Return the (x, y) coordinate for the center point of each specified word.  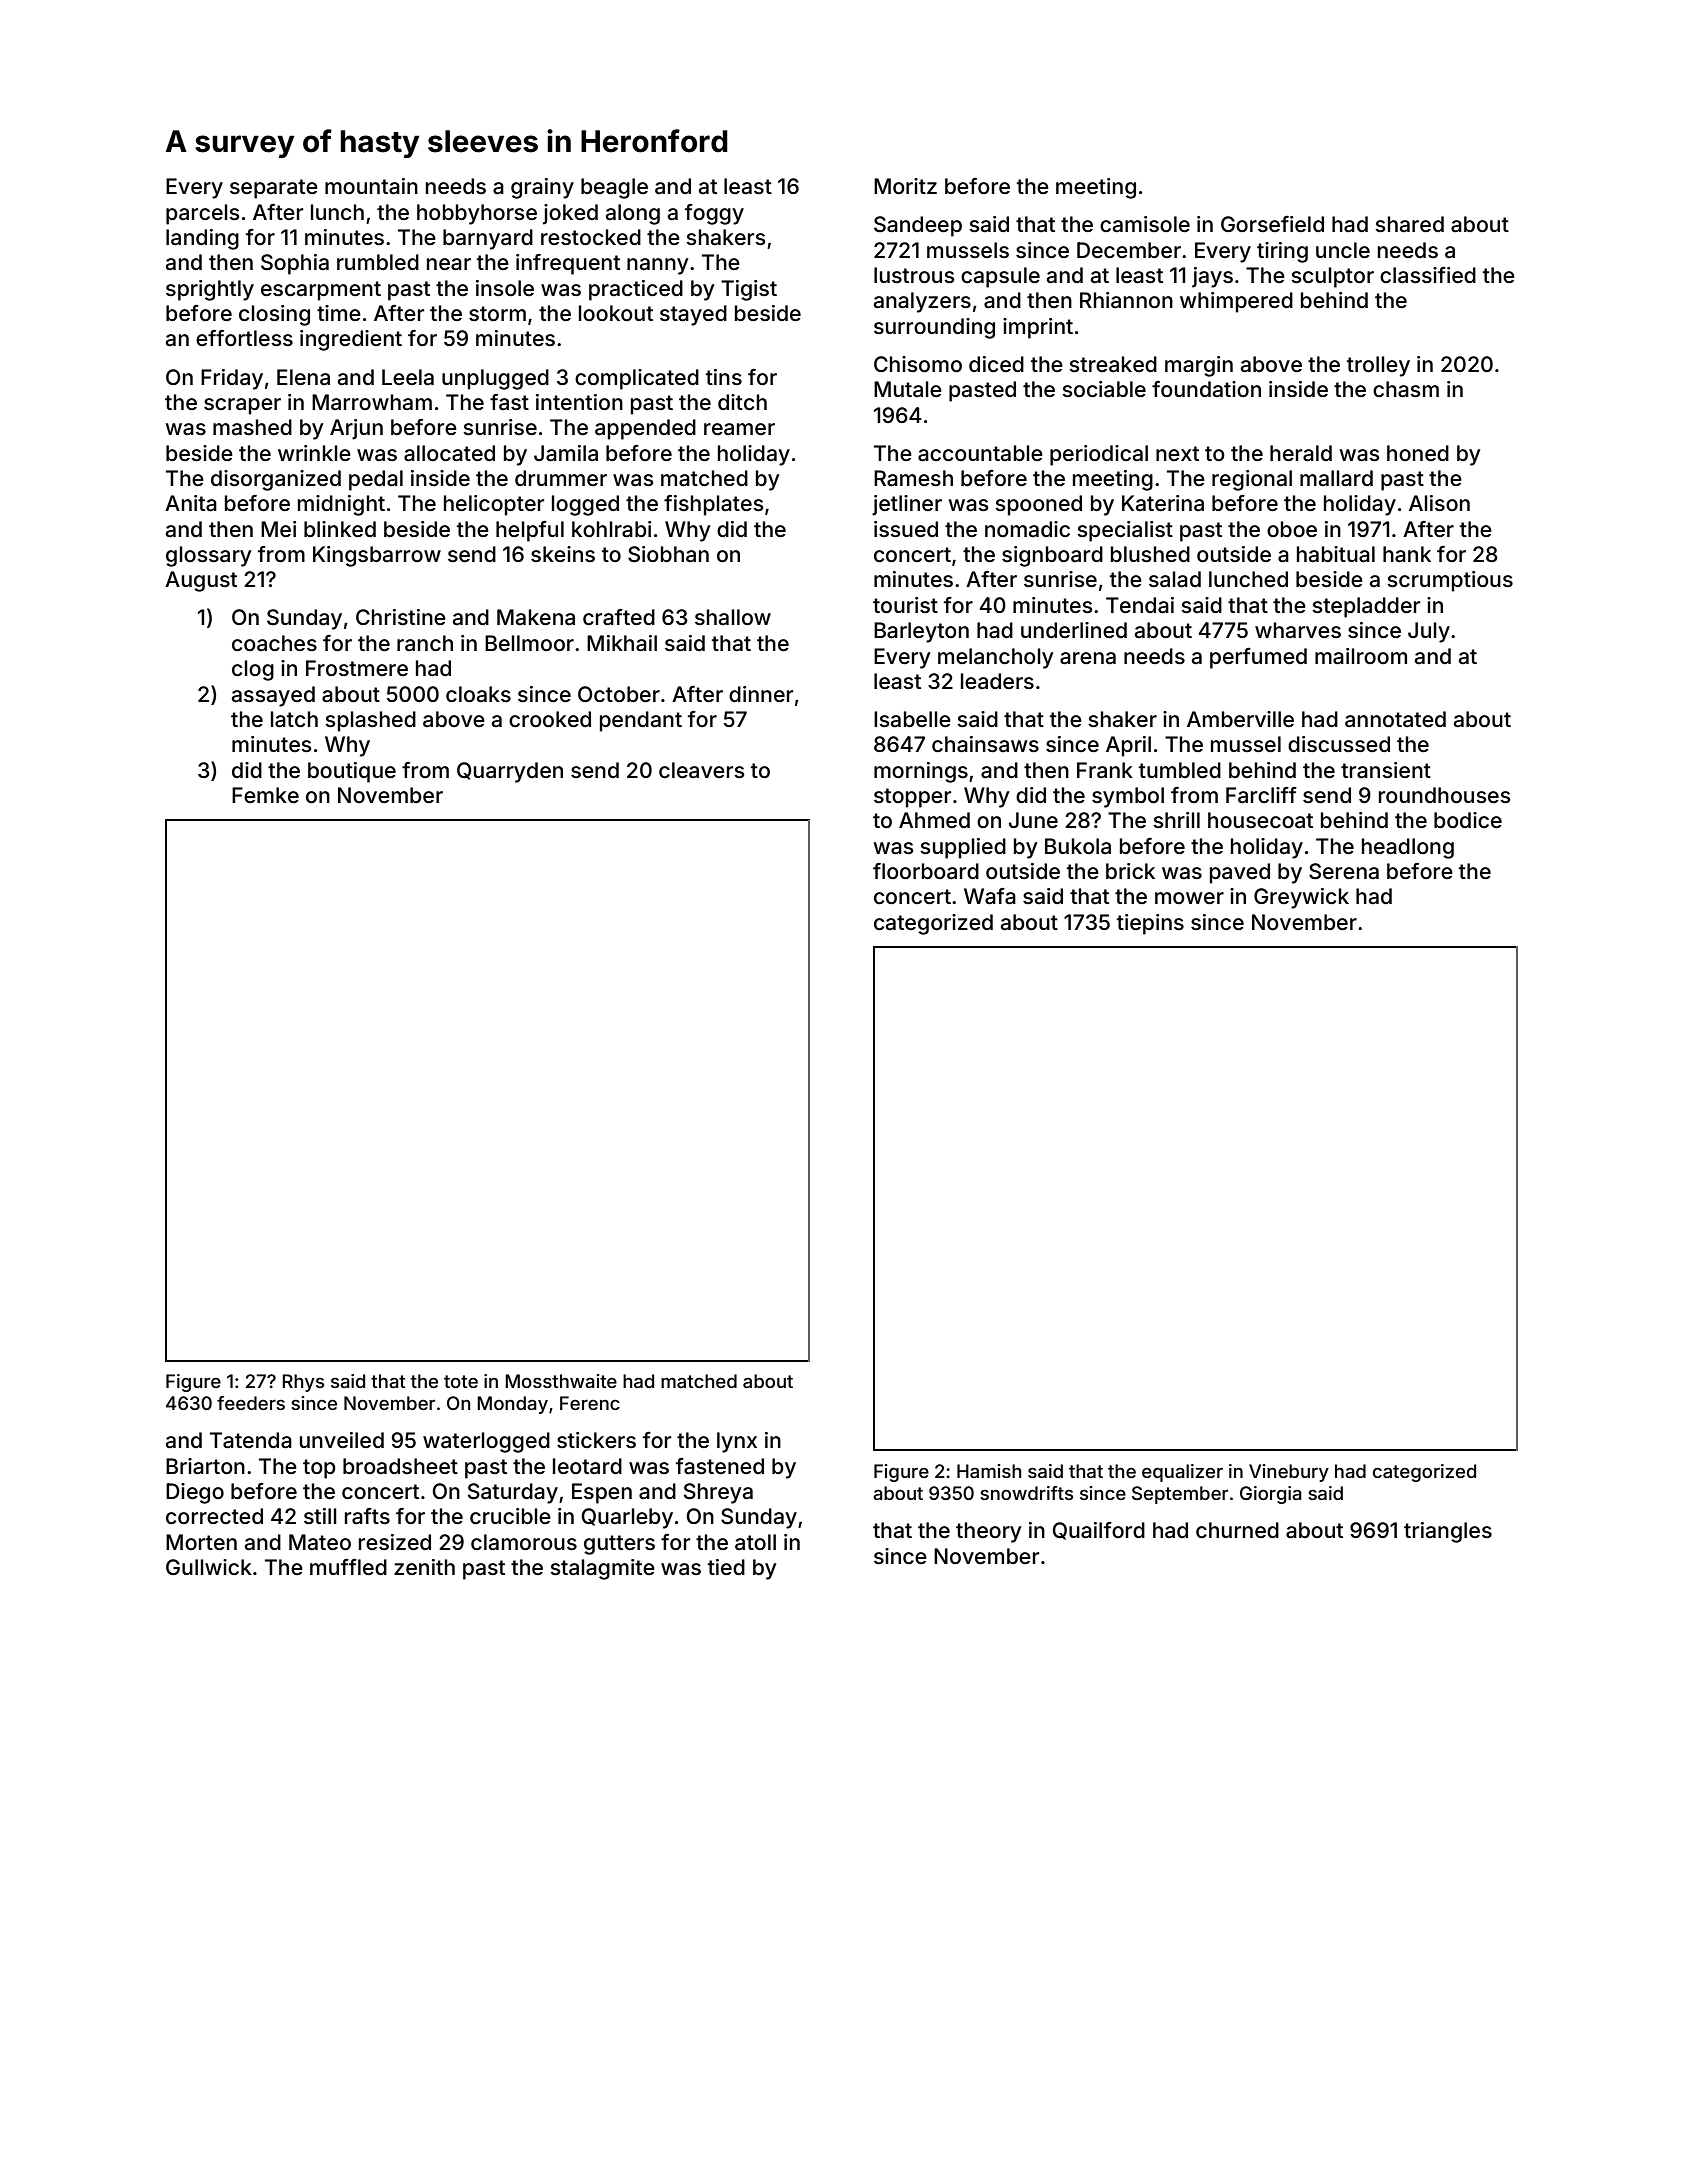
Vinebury (1289, 1473)
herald (1301, 453)
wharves (1298, 630)
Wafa (990, 896)
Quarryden (510, 772)
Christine (401, 617)
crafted (619, 617)
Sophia (295, 264)
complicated (637, 379)
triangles (1448, 1532)
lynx (737, 1442)
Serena (1344, 871)
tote (461, 1381)
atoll (755, 1542)
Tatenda (251, 1440)
